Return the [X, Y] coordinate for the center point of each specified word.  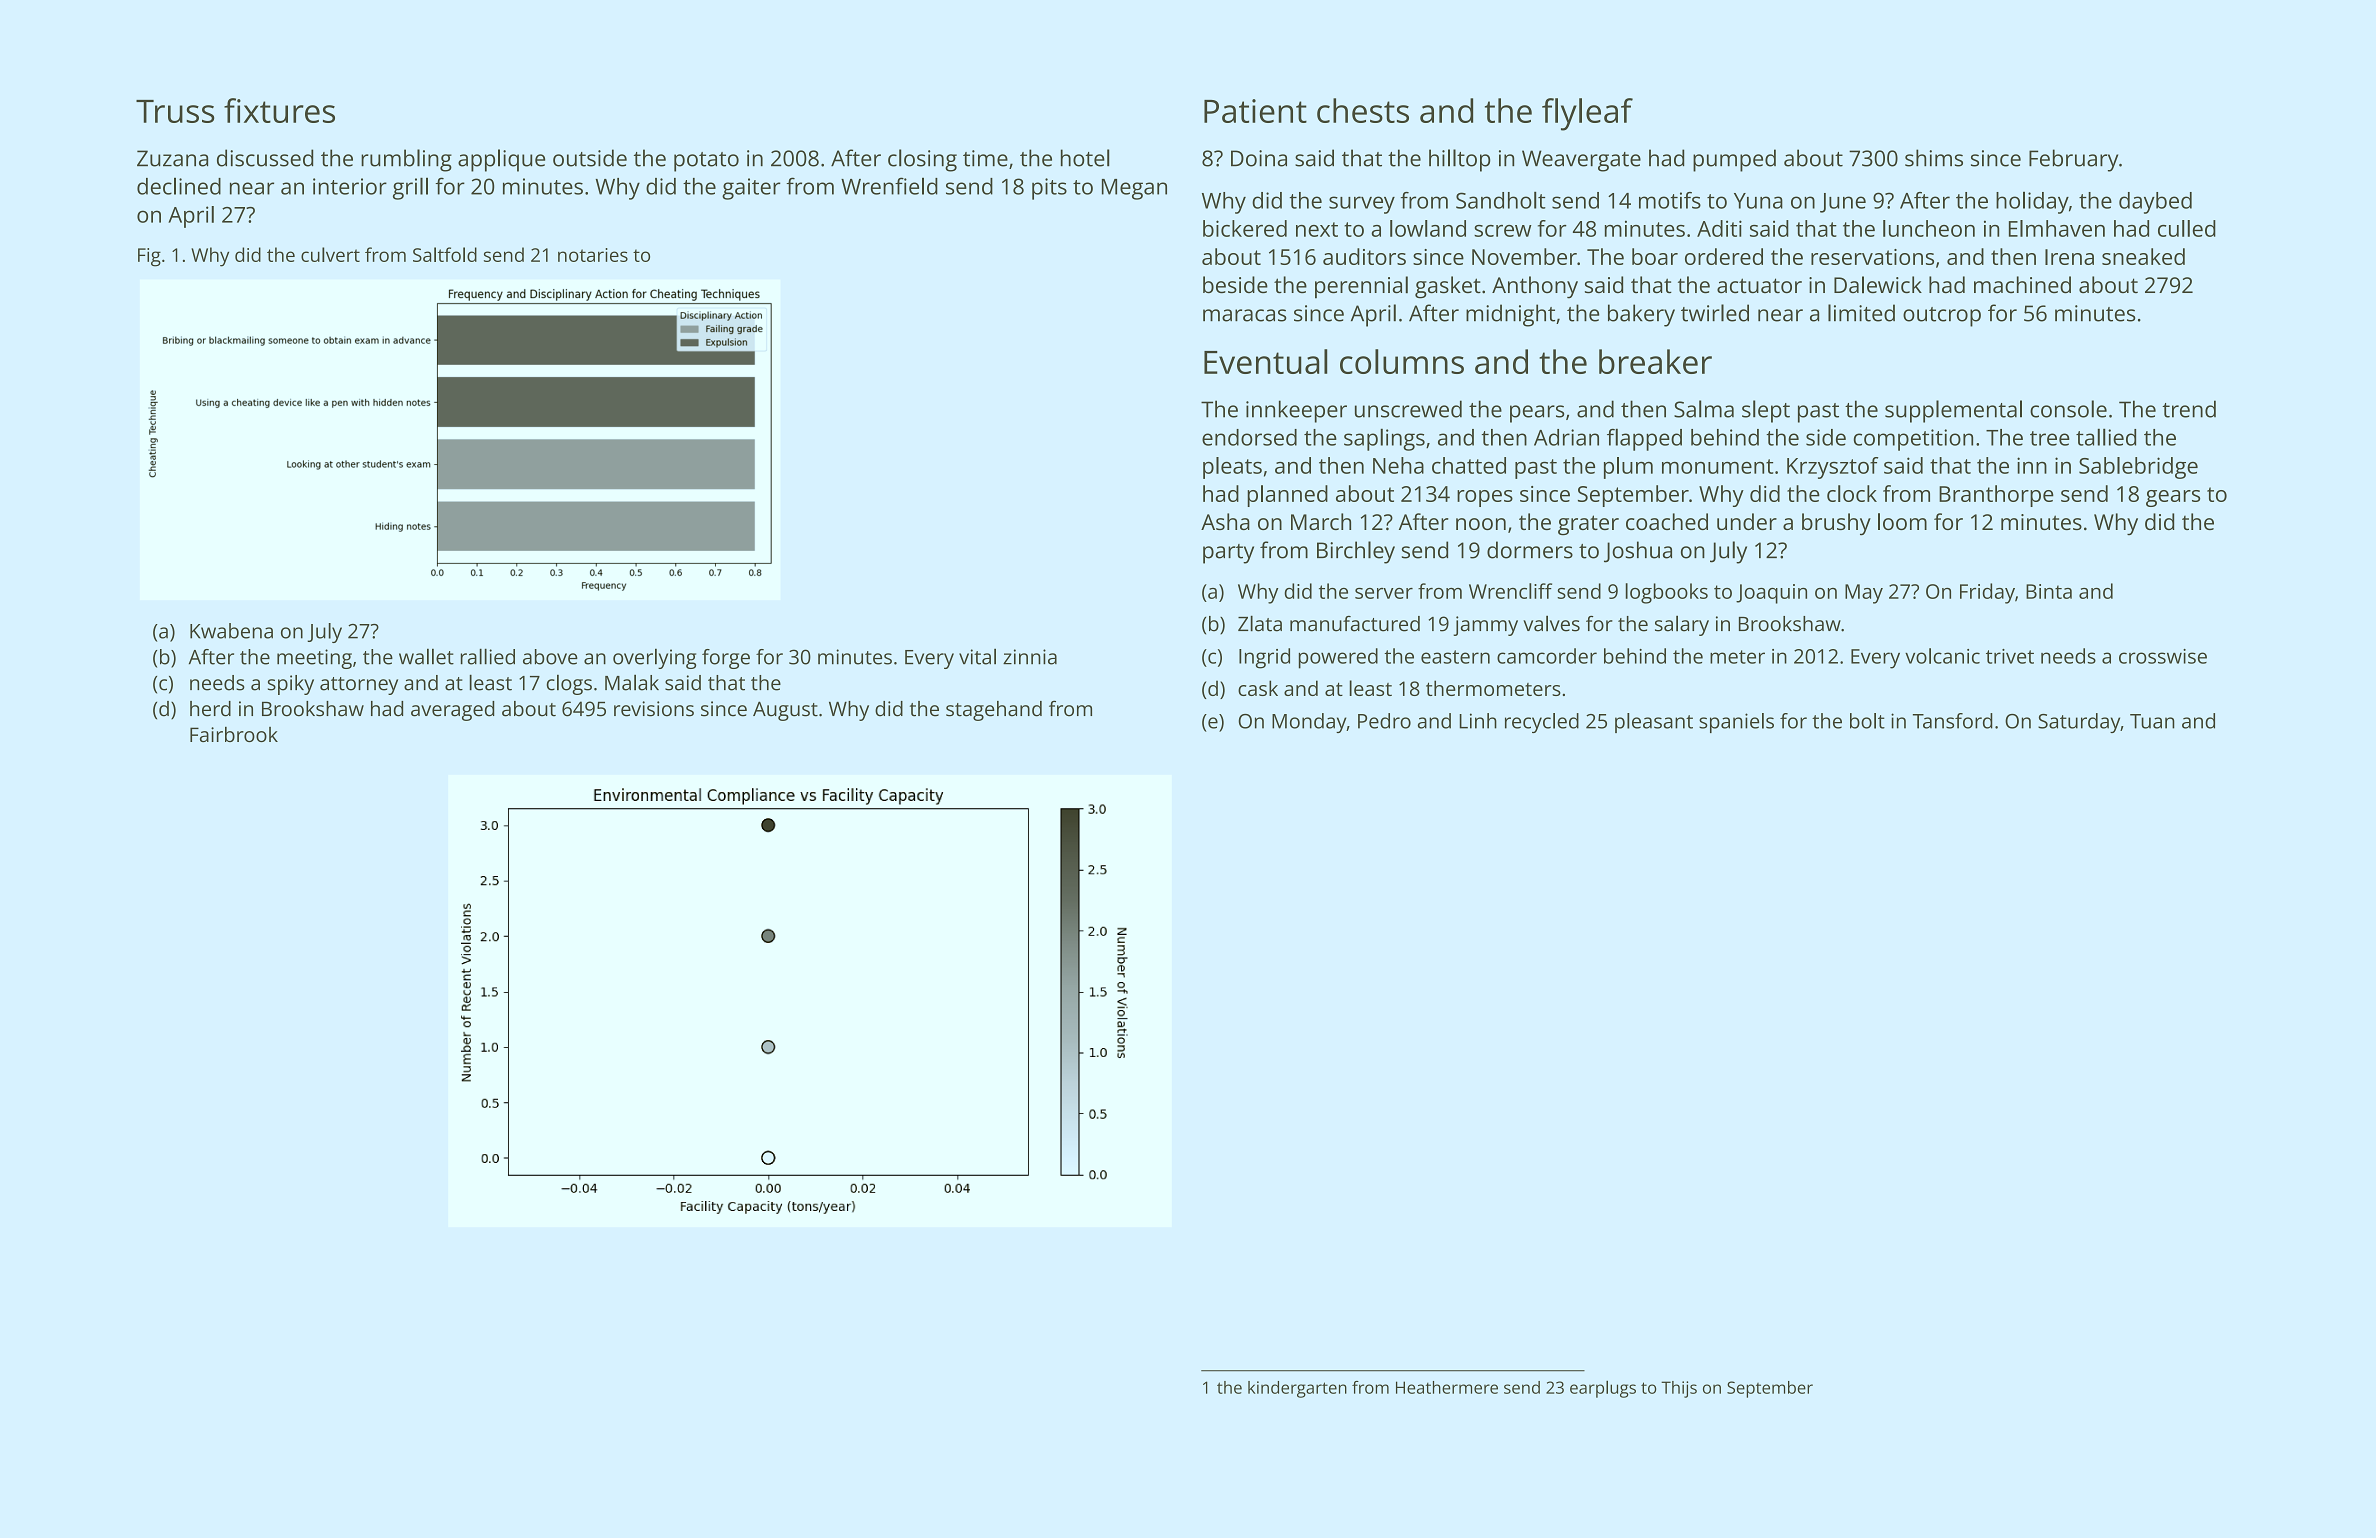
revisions [654, 709]
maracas [1244, 315]
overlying [654, 658]
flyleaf [1587, 114]
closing [922, 160]
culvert [330, 254]
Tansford [1953, 721]
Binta [2049, 591]
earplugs [1603, 1389]
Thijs [1679, 1389]
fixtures [279, 110]
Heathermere [1447, 1387]
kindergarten [1297, 1389]
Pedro [1384, 721]
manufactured [1355, 624]
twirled [1715, 313]
